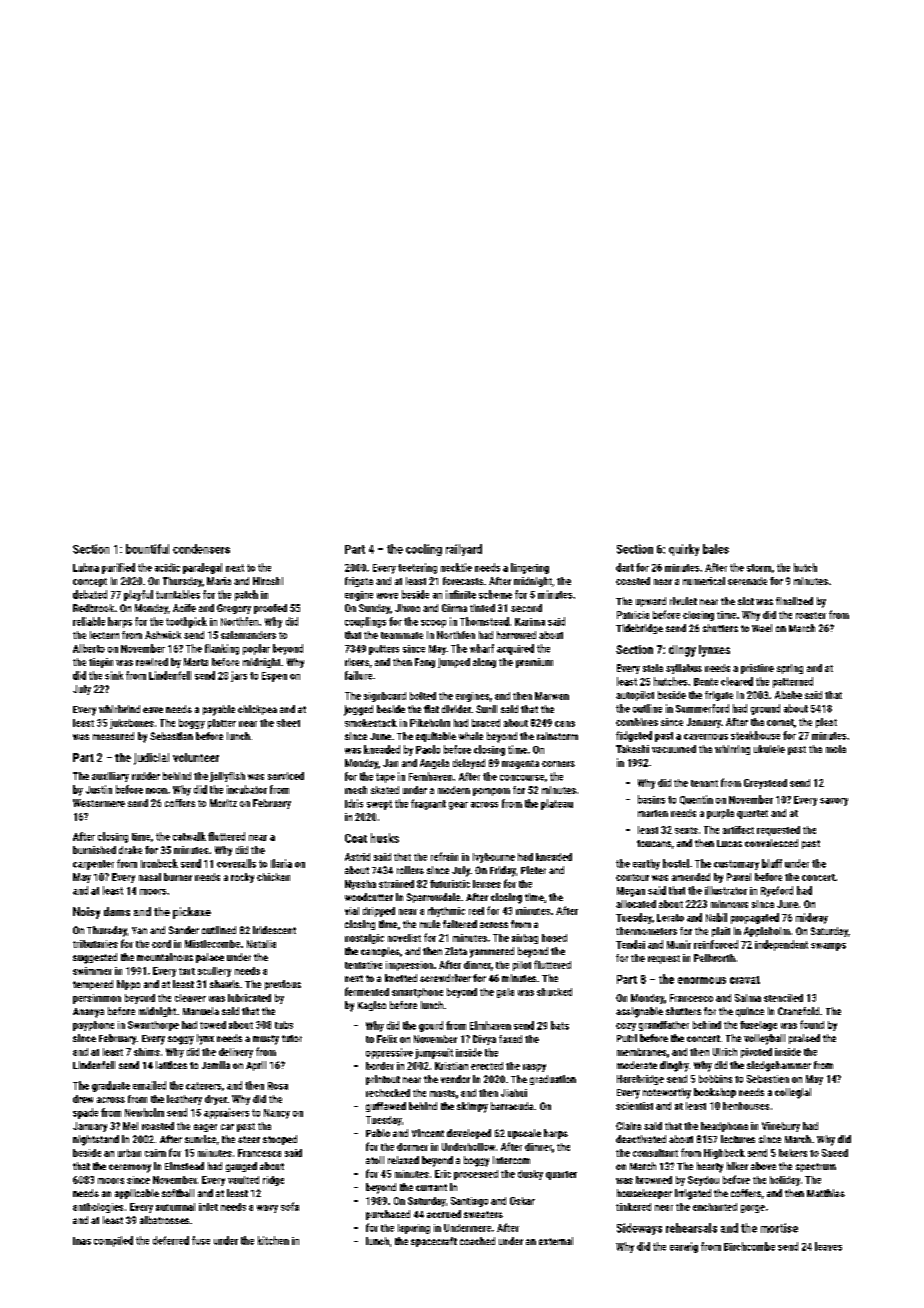 This screenshot has height=1308, width=924. What do you see at coordinates (96, 1140) in the screenshot?
I see `nightstand` at bounding box center [96, 1140].
